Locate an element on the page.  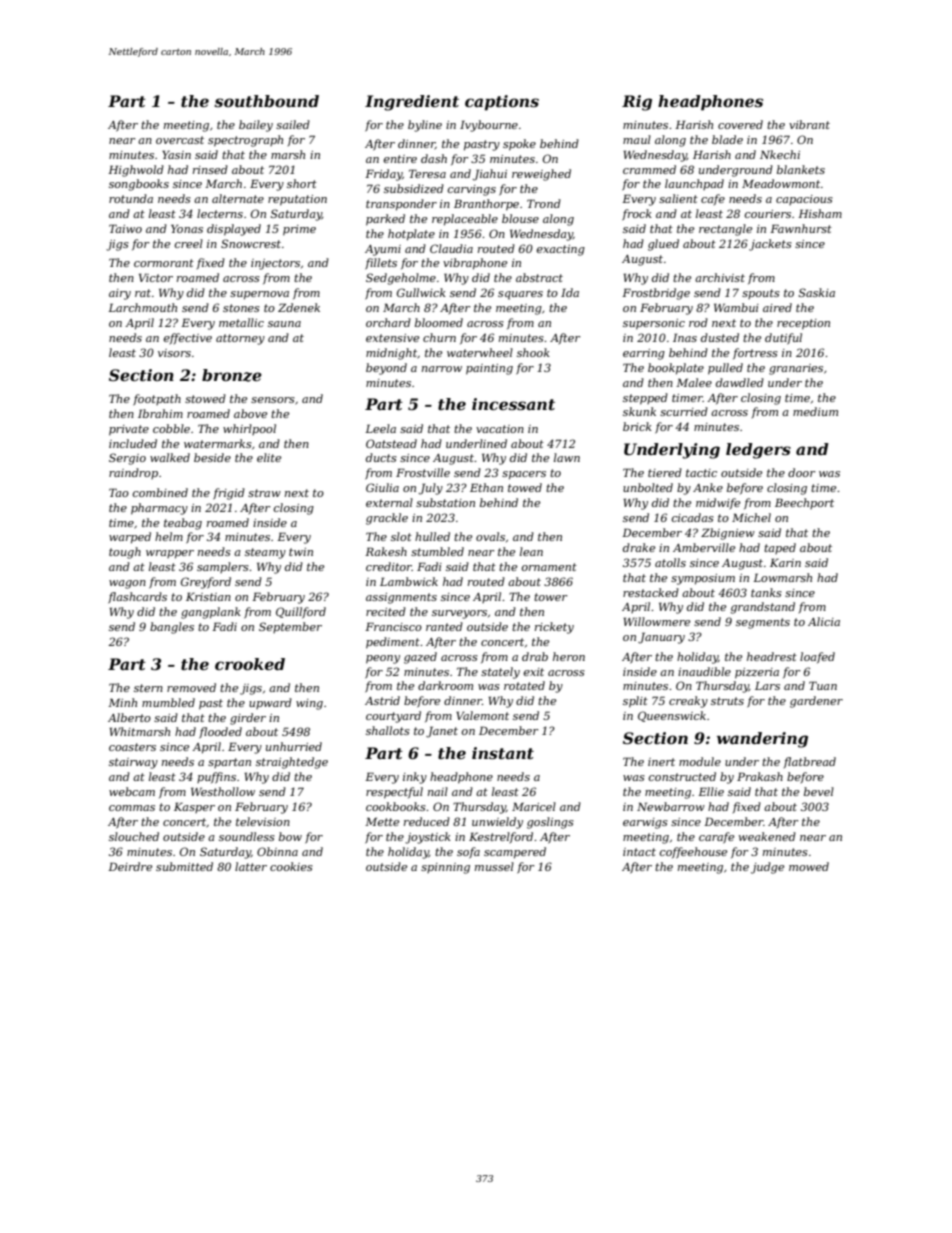
mowed is located at coordinates (809, 866).
